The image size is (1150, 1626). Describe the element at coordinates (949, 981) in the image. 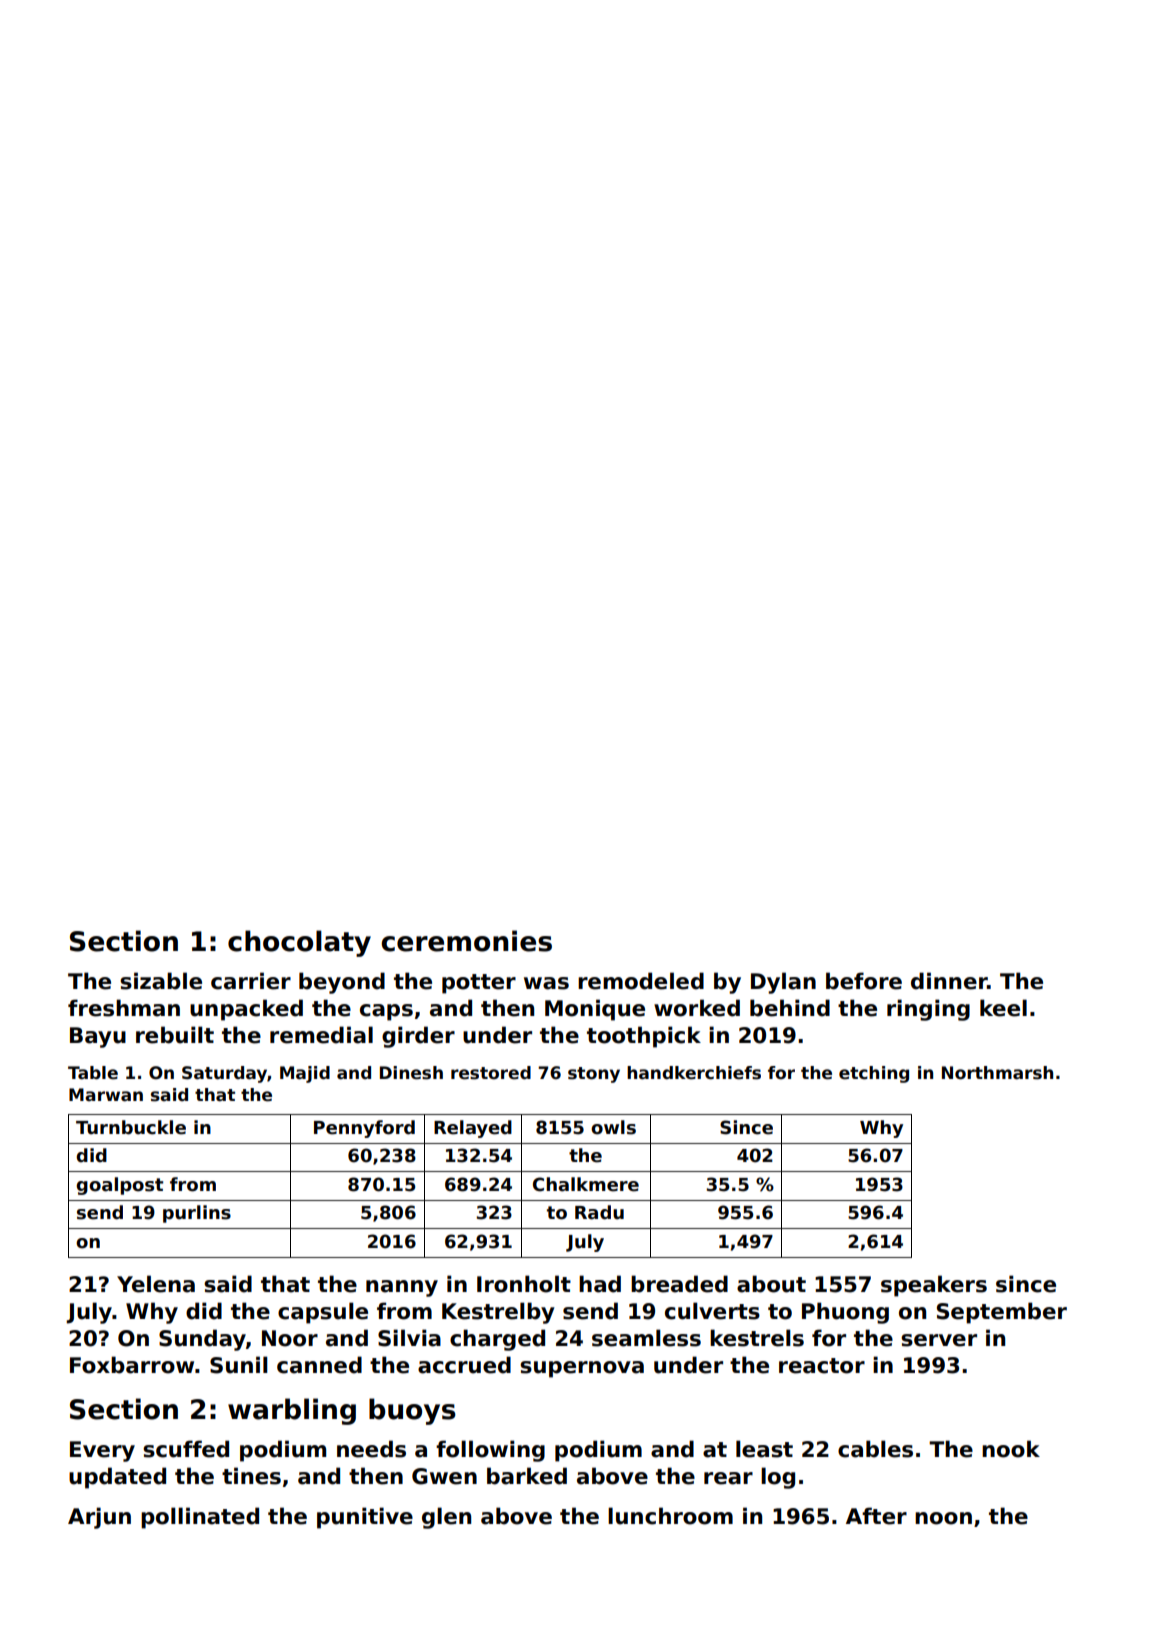

I see `dinner` at that location.
